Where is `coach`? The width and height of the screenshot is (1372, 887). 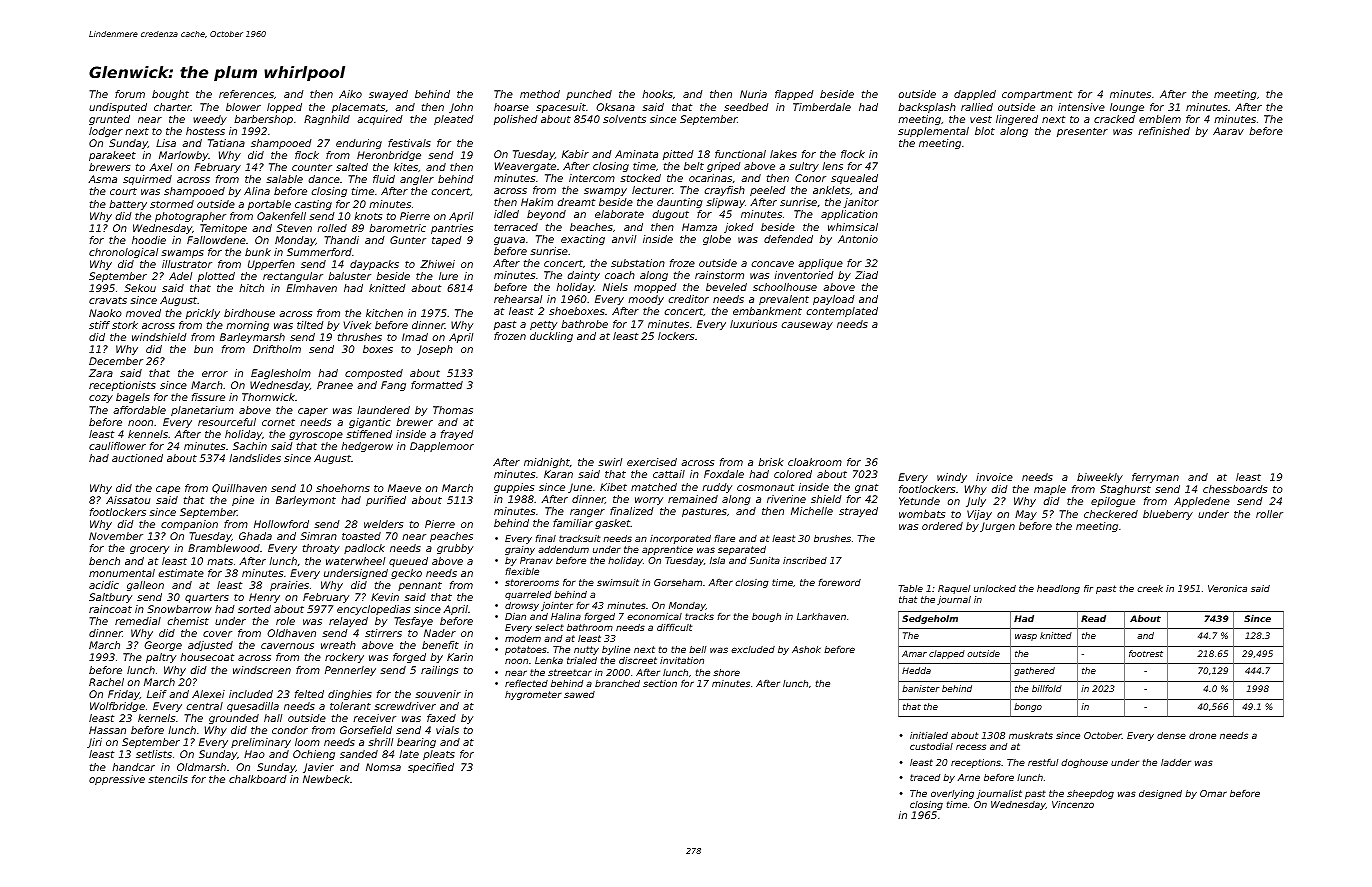
coach is located at coordinates (620, 275).
